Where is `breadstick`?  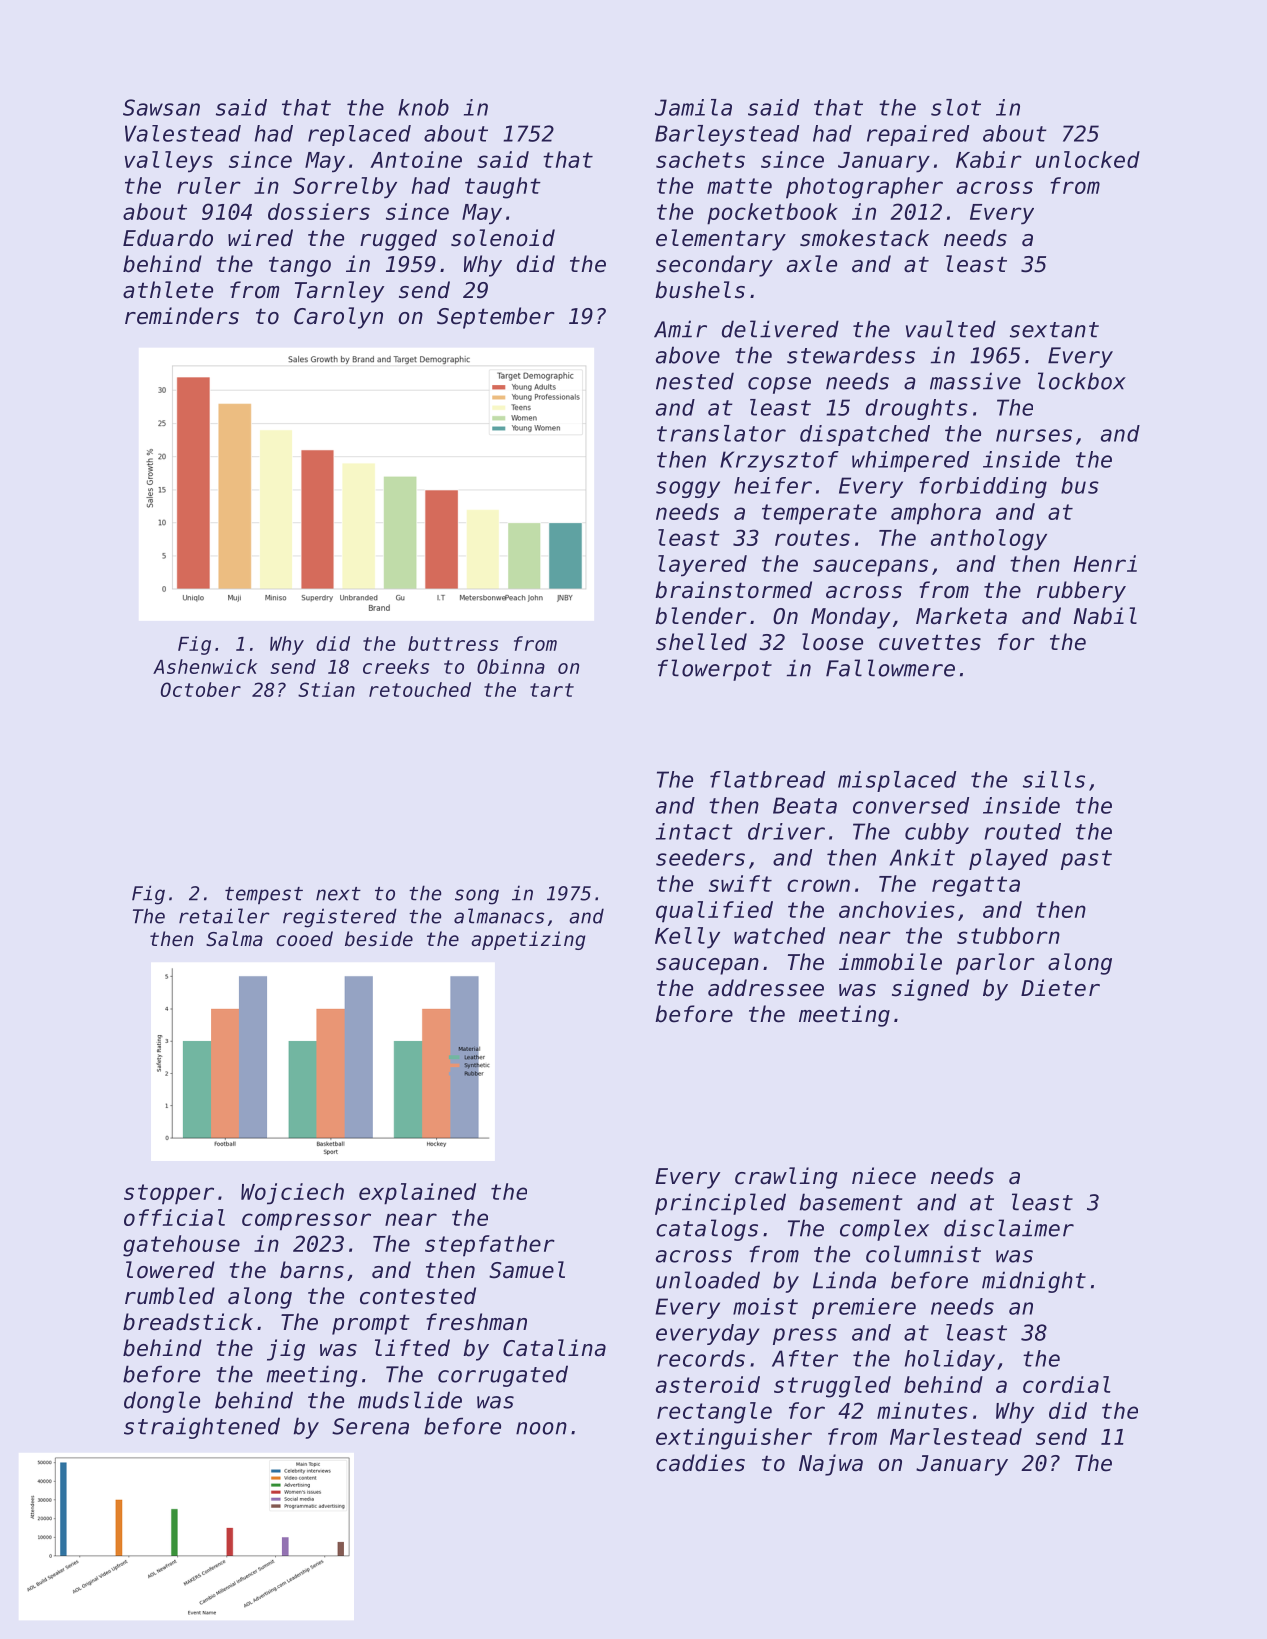
breadstick is located at coordinates (188, 1322).
